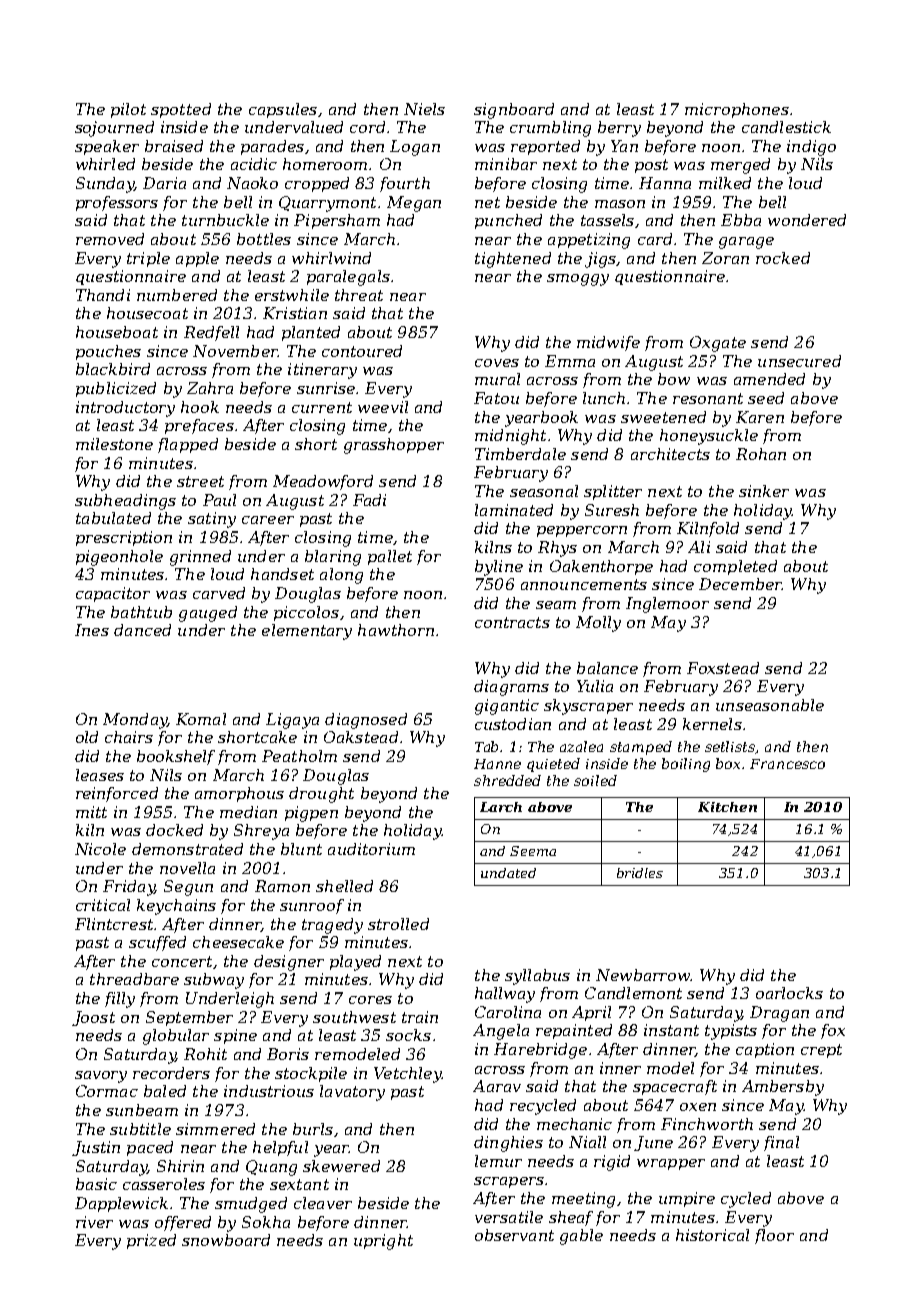 The width and height of the document is (924, 1308). Describe the element at coordinates (506, 164) in the document. I see `minibar` at that location.
